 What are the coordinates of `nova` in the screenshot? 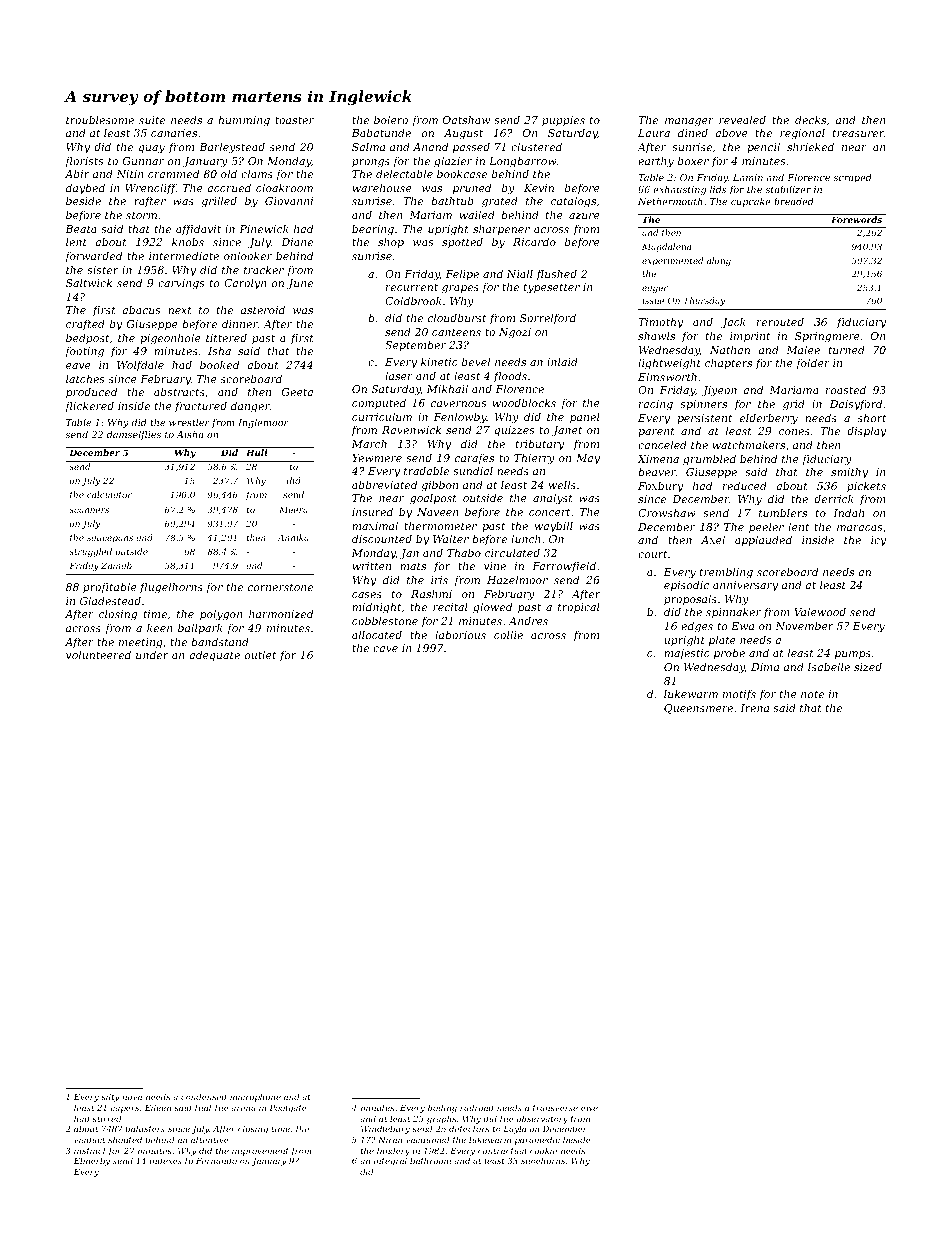 It's located at (132, 1097).
